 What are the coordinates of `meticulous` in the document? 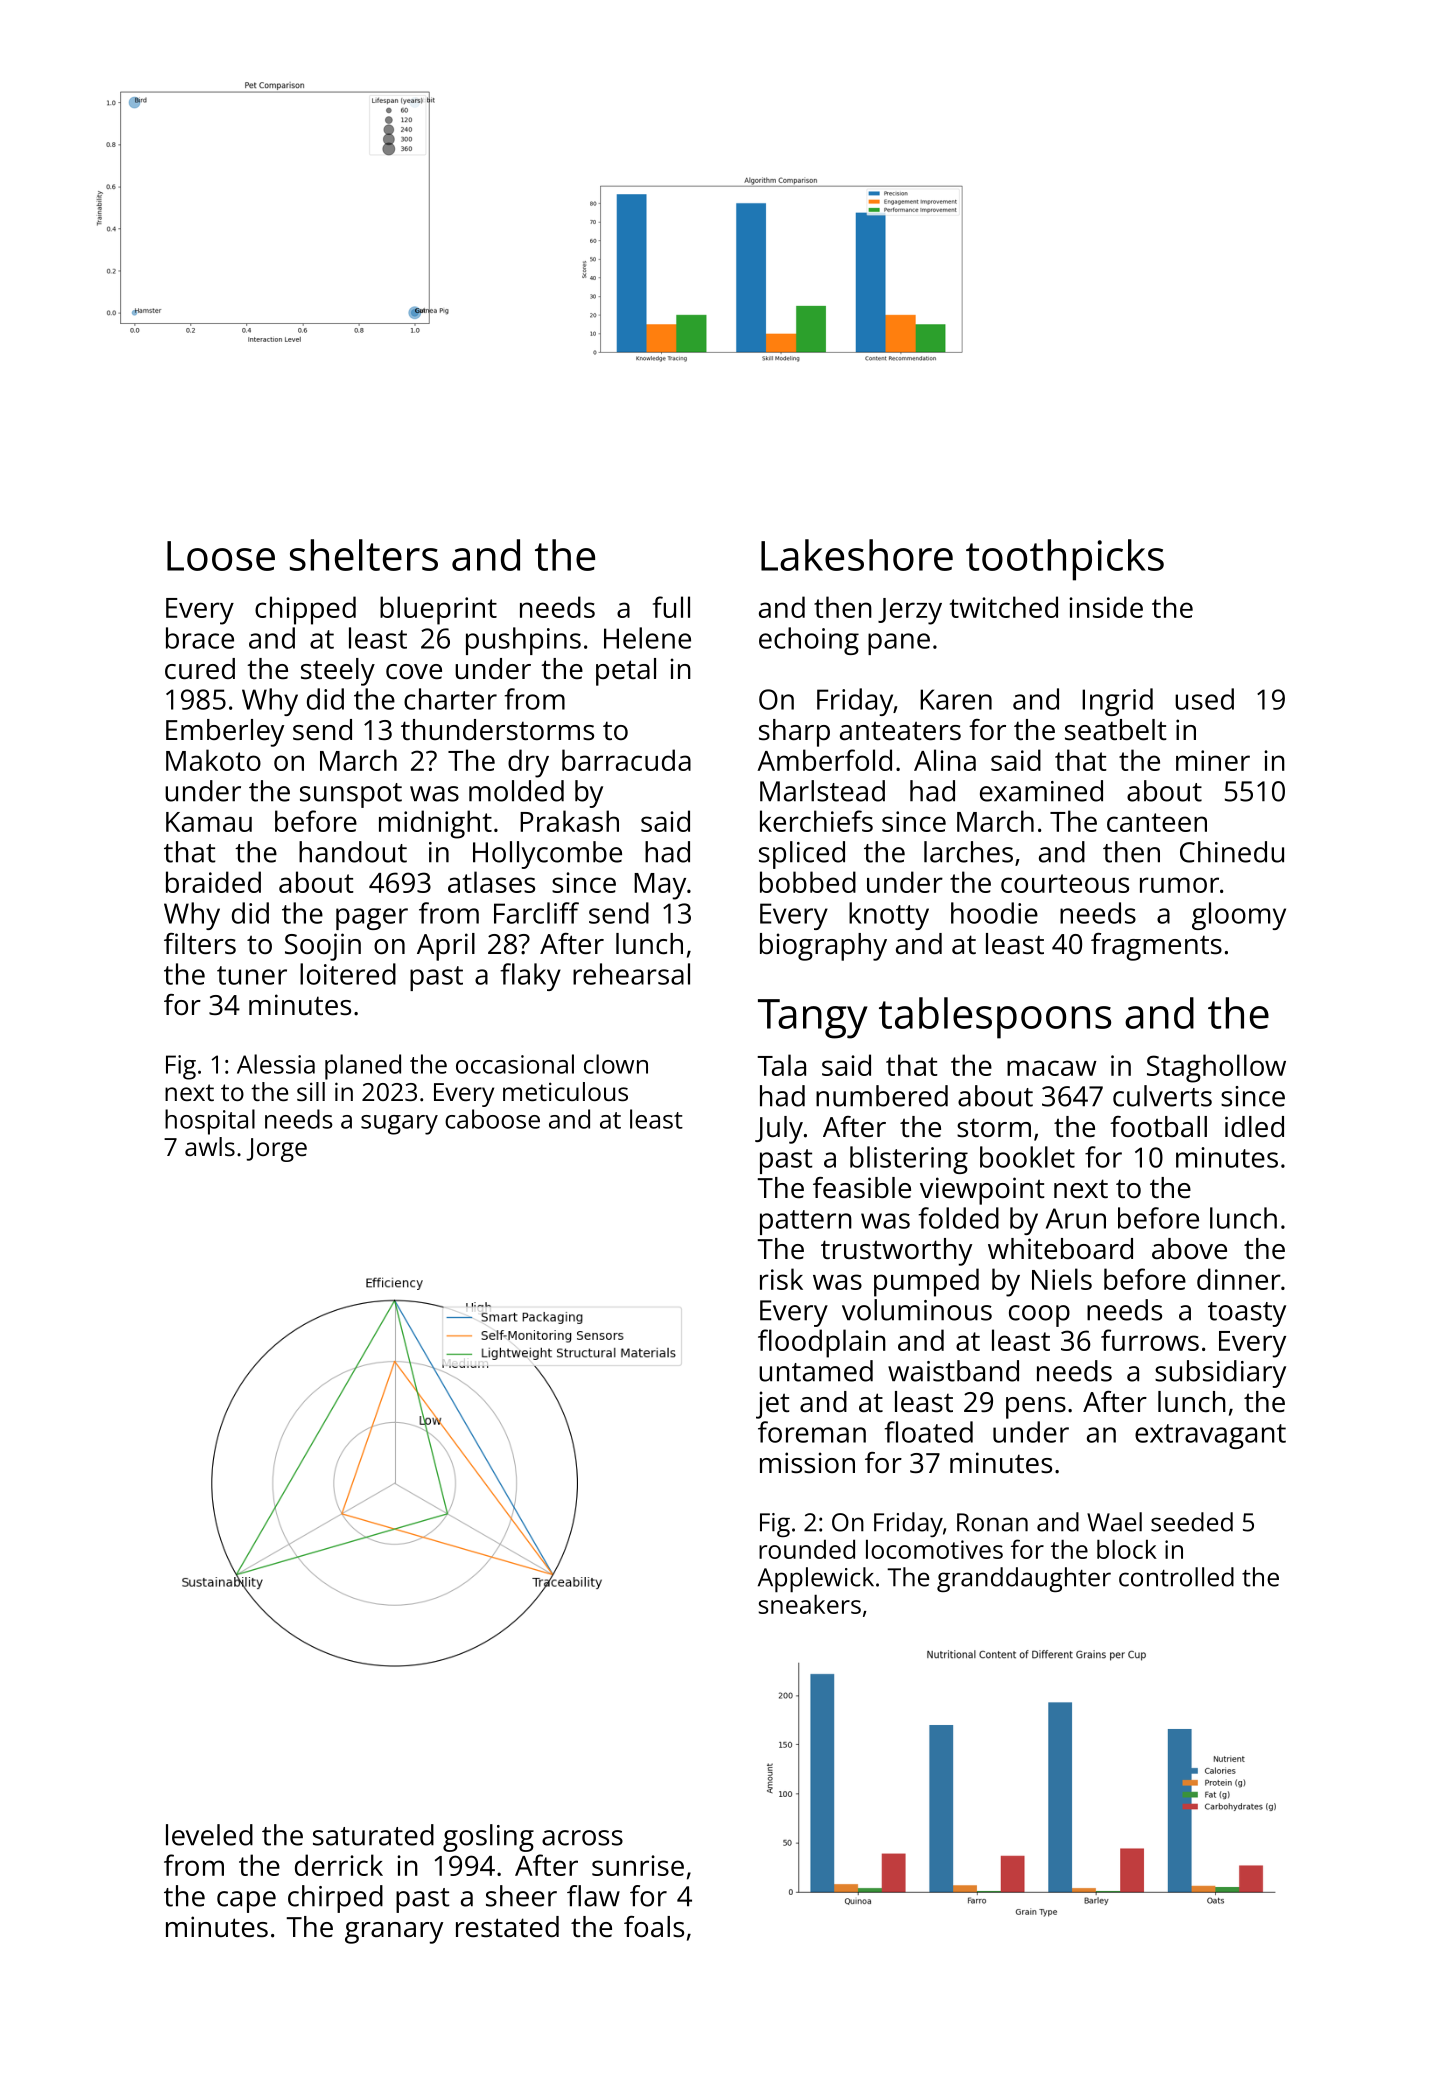 It's located at (565, 1091).
